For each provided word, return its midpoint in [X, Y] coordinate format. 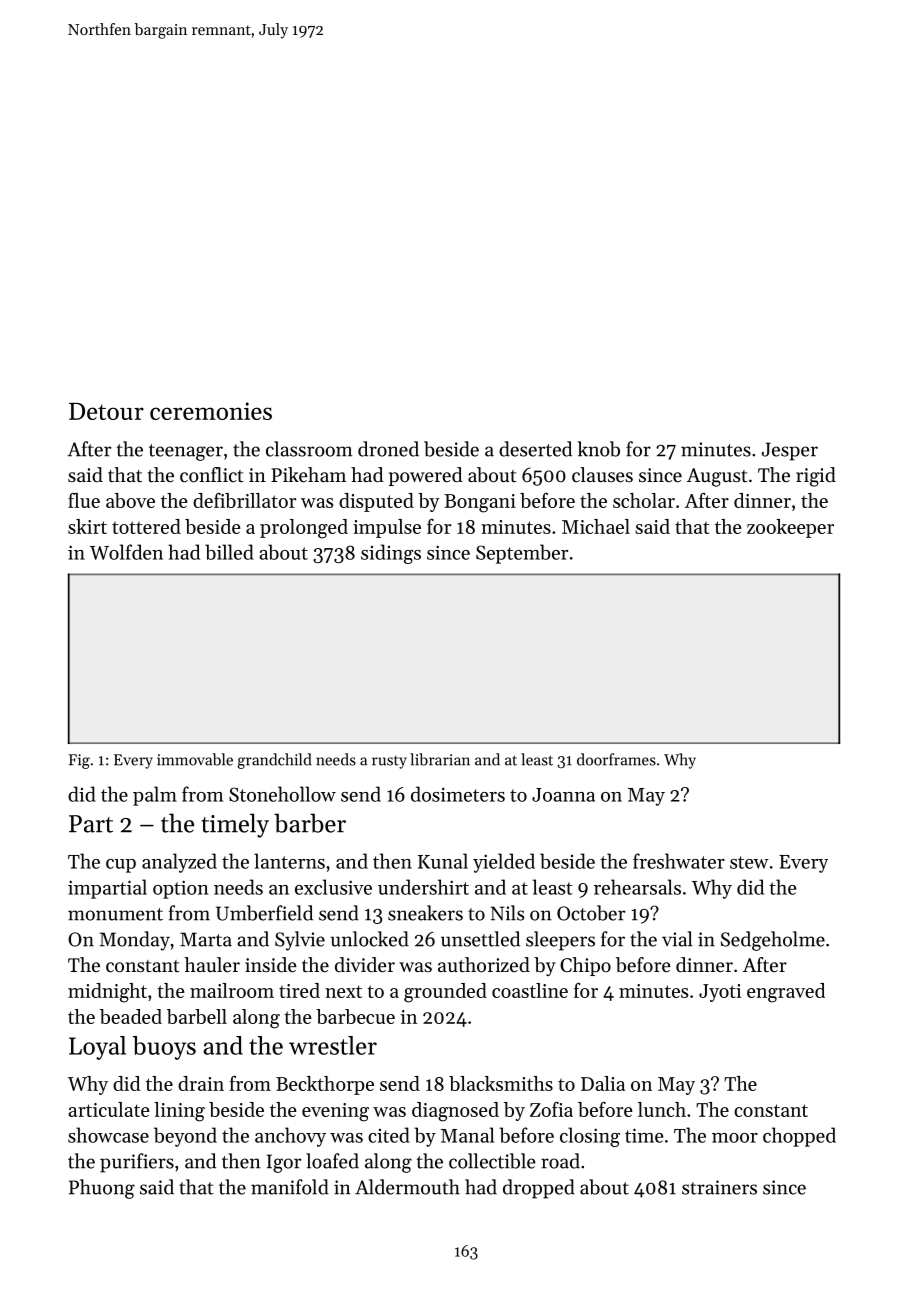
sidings [391, 554]
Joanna [563, 795]
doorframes [616, 759]
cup [121, 866]
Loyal [97, 1048]
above [130, 500]
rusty [389, 762]
